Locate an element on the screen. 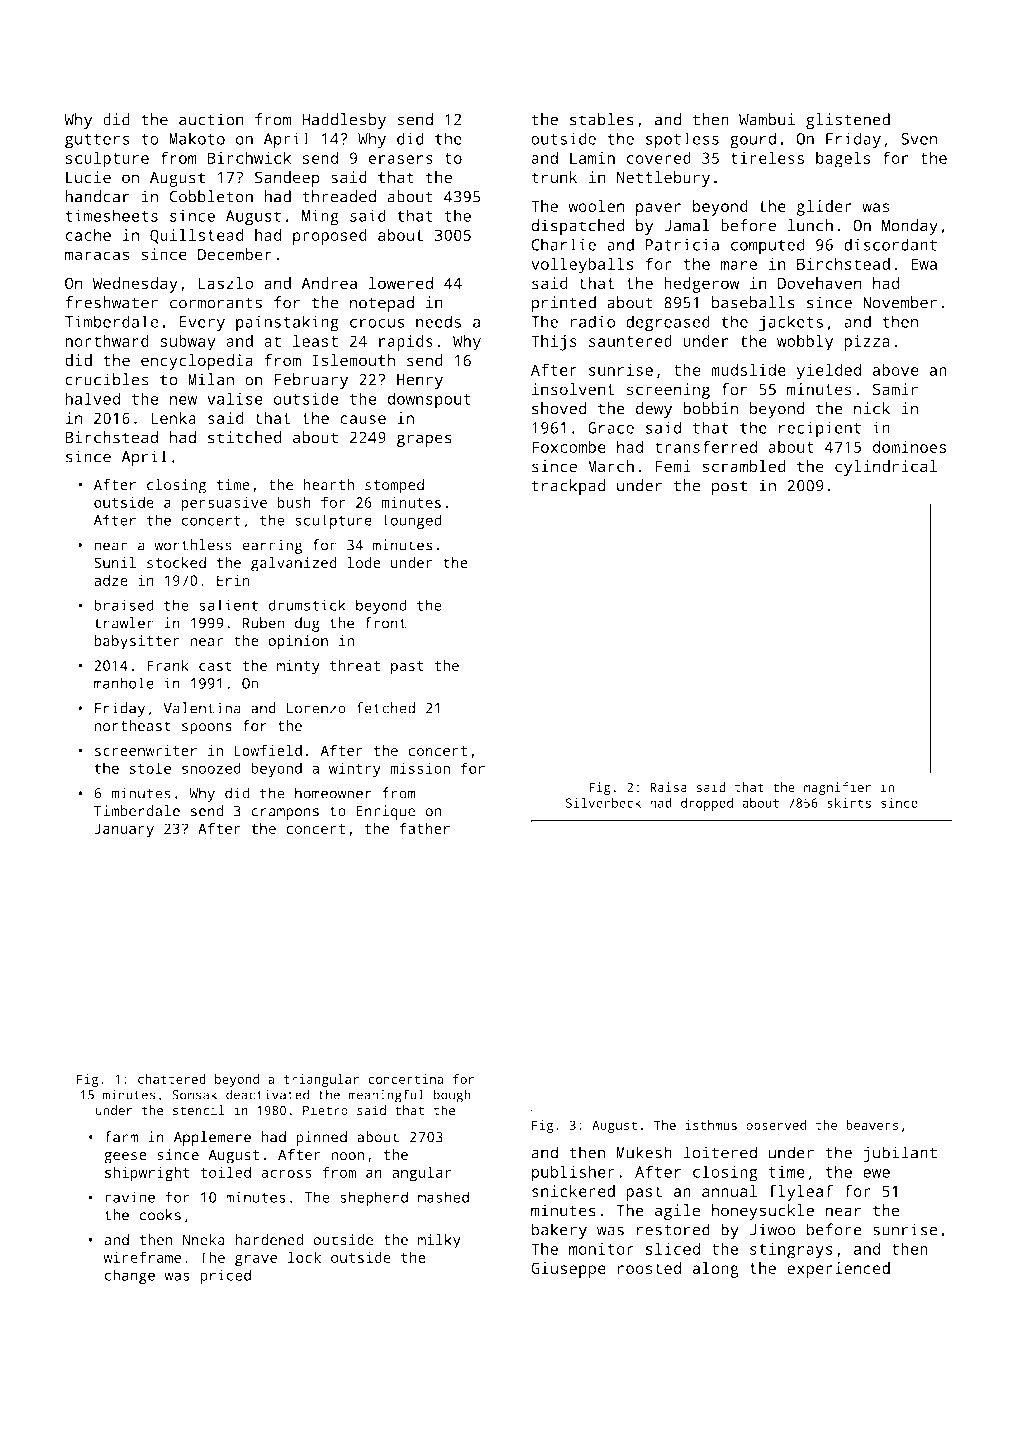 The width and height of the screenshot is (1017, 1444). front is located at coordinates (385, 623).
